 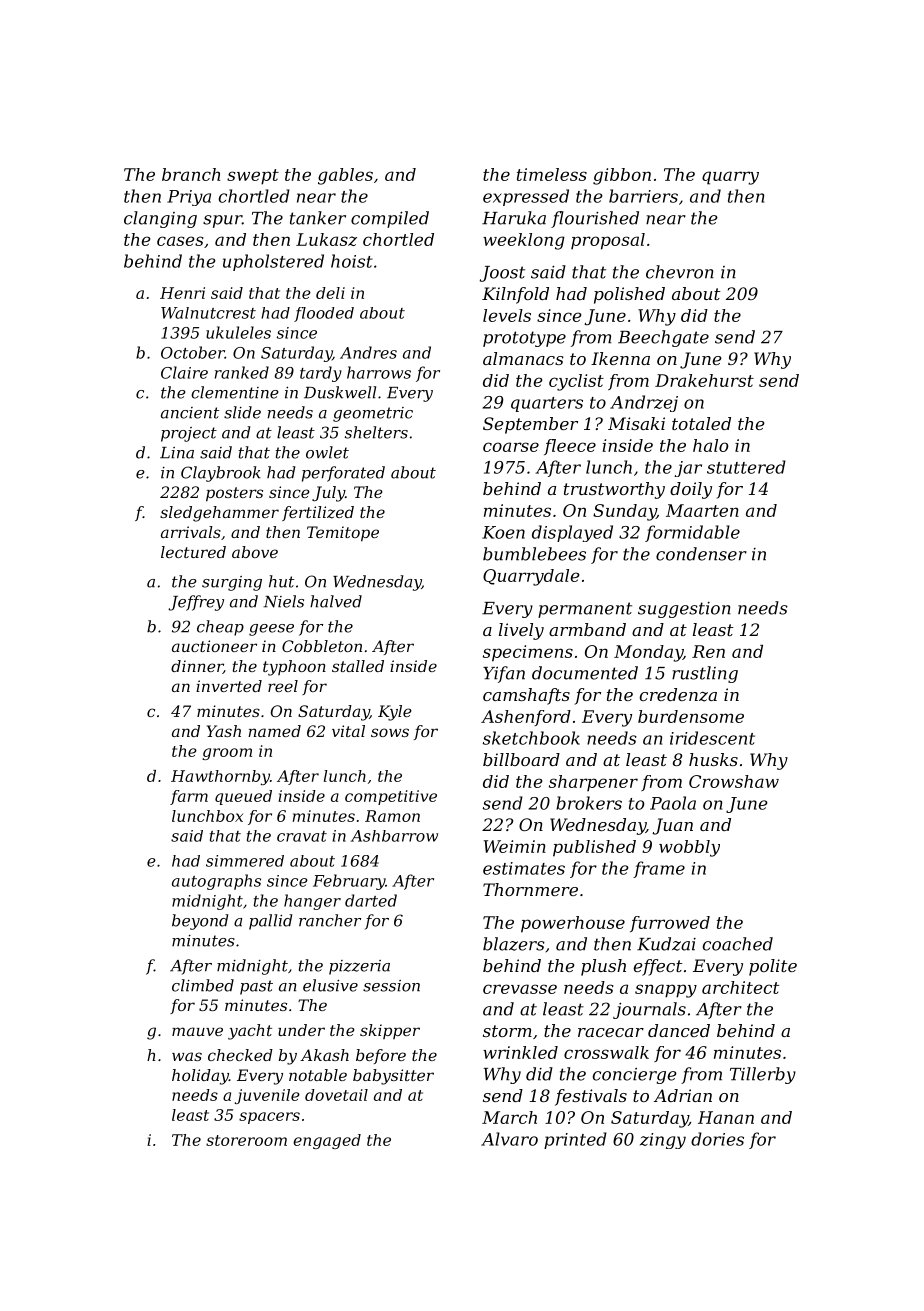 I want to click on October, so click(x=193, y=352).
